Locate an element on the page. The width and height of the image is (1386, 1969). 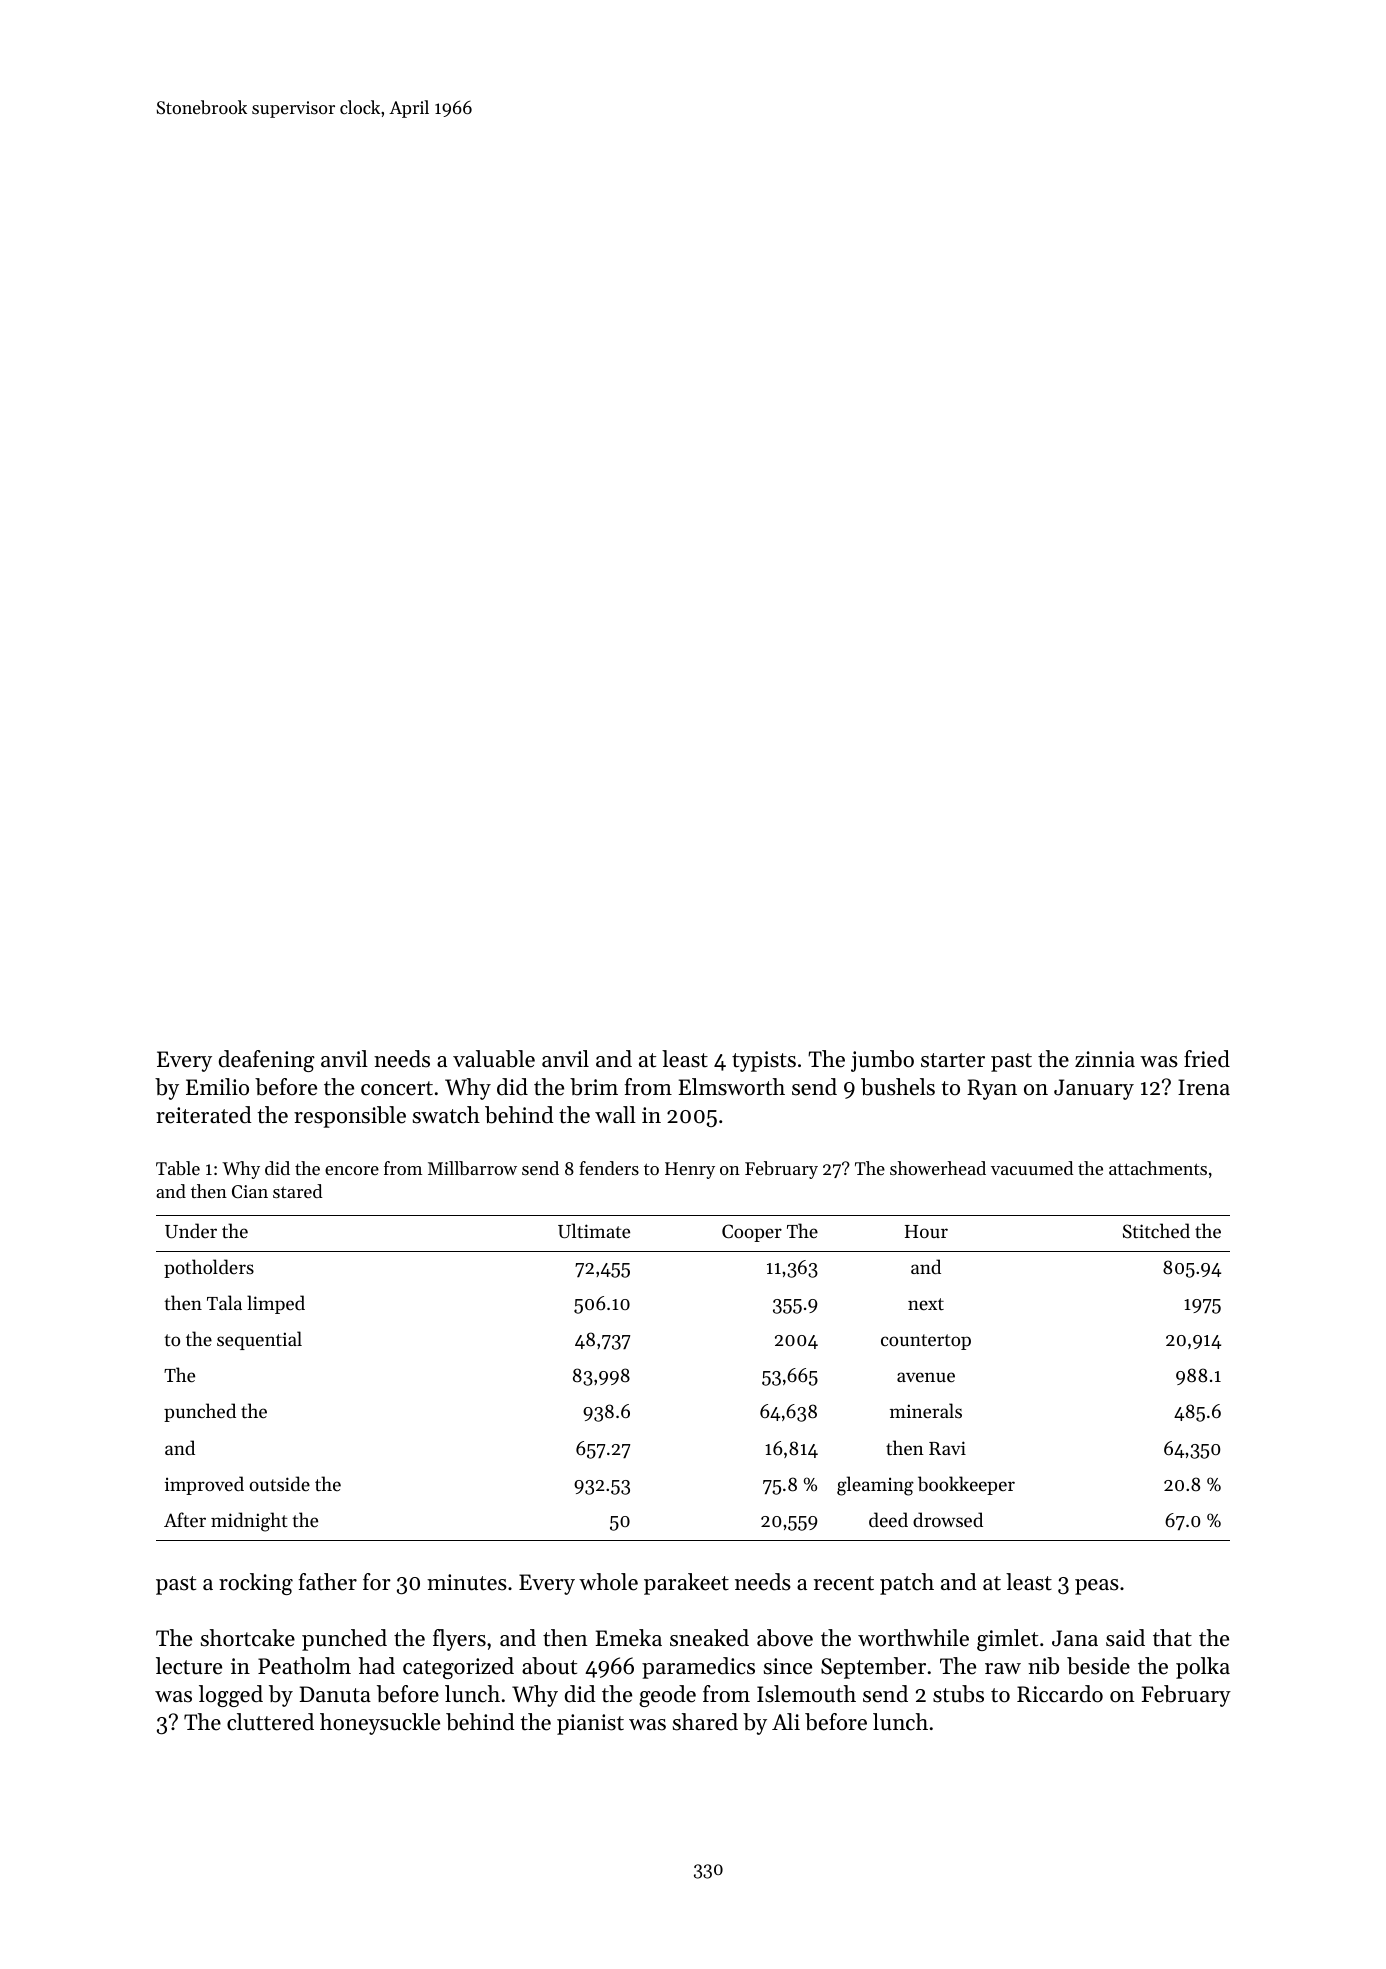
valuable is located at coordinates (494, 1059).
